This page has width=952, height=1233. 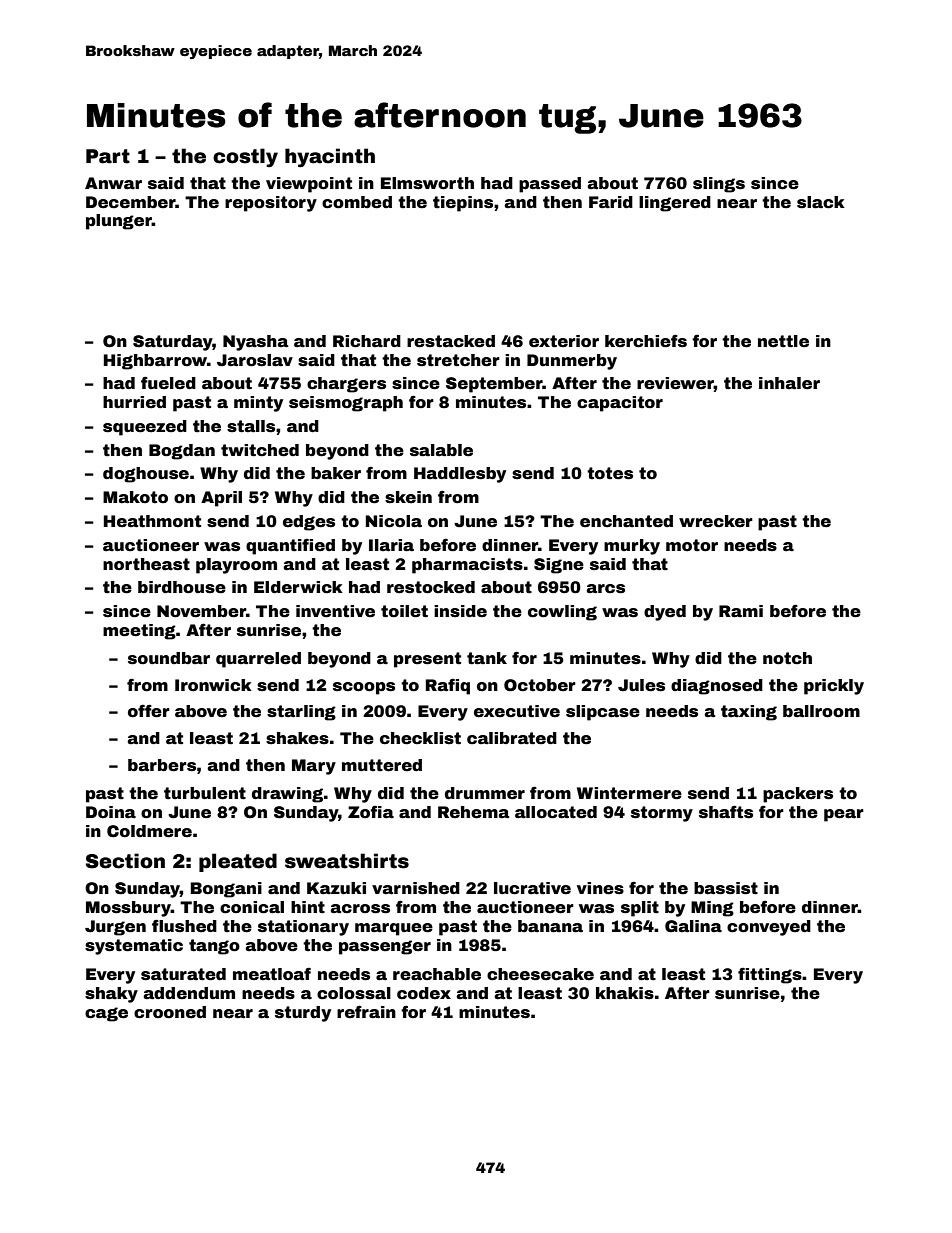 I want to click on inhaler, so click(x=789, y=383).
